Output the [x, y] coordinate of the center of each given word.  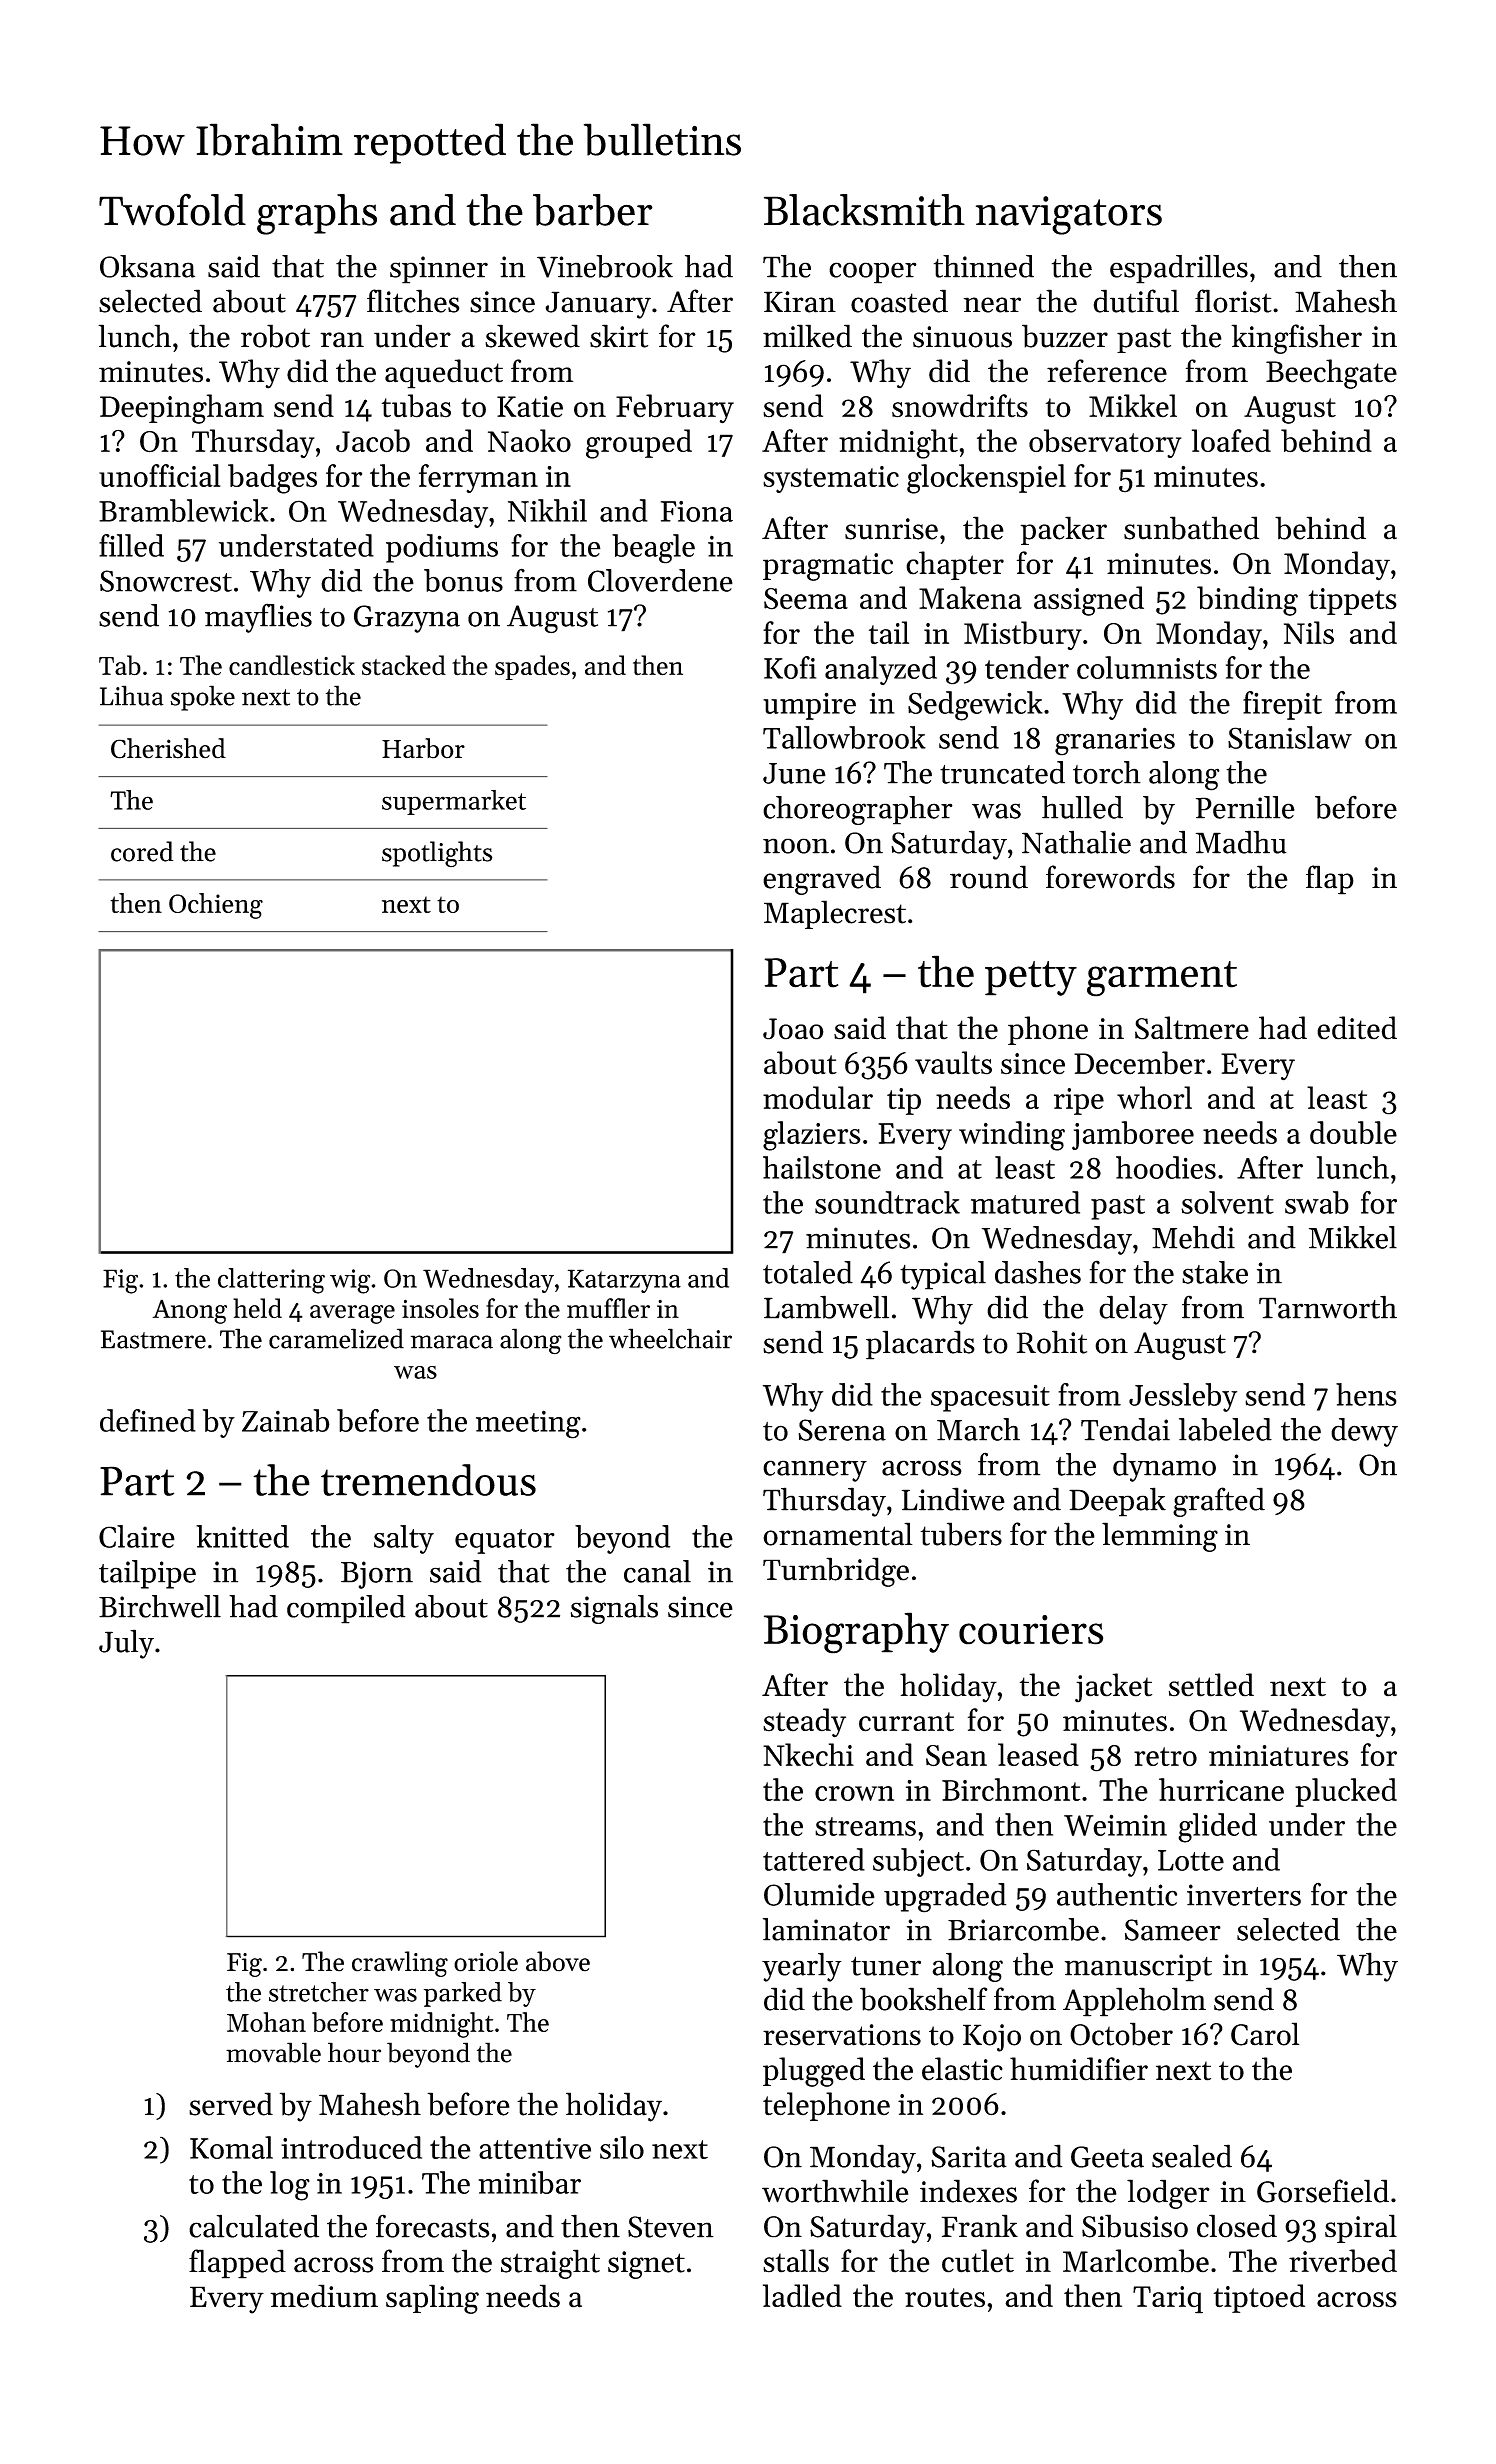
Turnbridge [836, 1572]
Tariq [1168, 2300]
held [257, 1308]
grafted [1219, 1502]
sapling [432, 2299]
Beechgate [1331, 374]
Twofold [172, 209]
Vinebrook [605, 266]
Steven [671, 2227]
